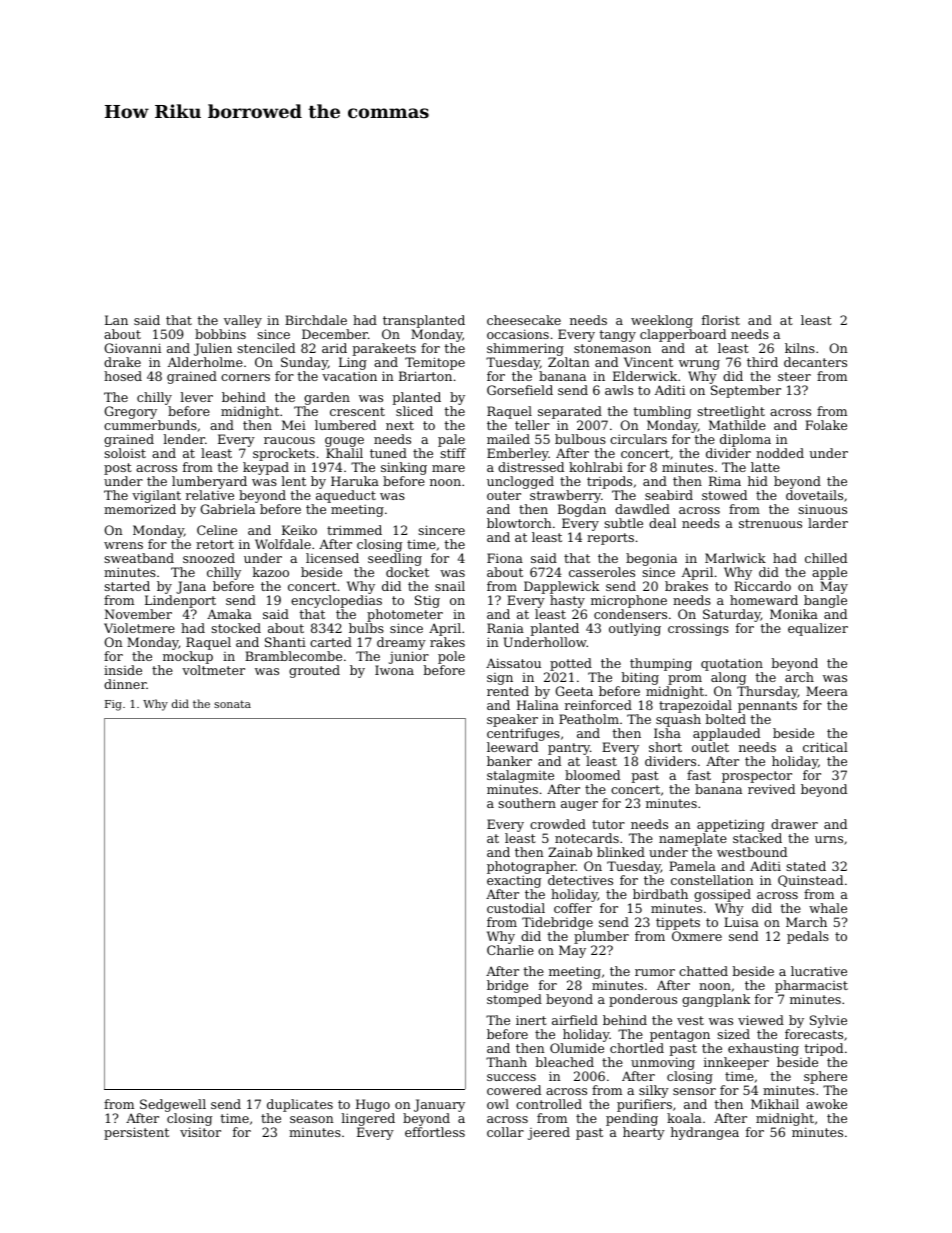 Image resolution: width=952 pixels, height=1233 pixels. I want to click on Rania, so click(505, 628).
